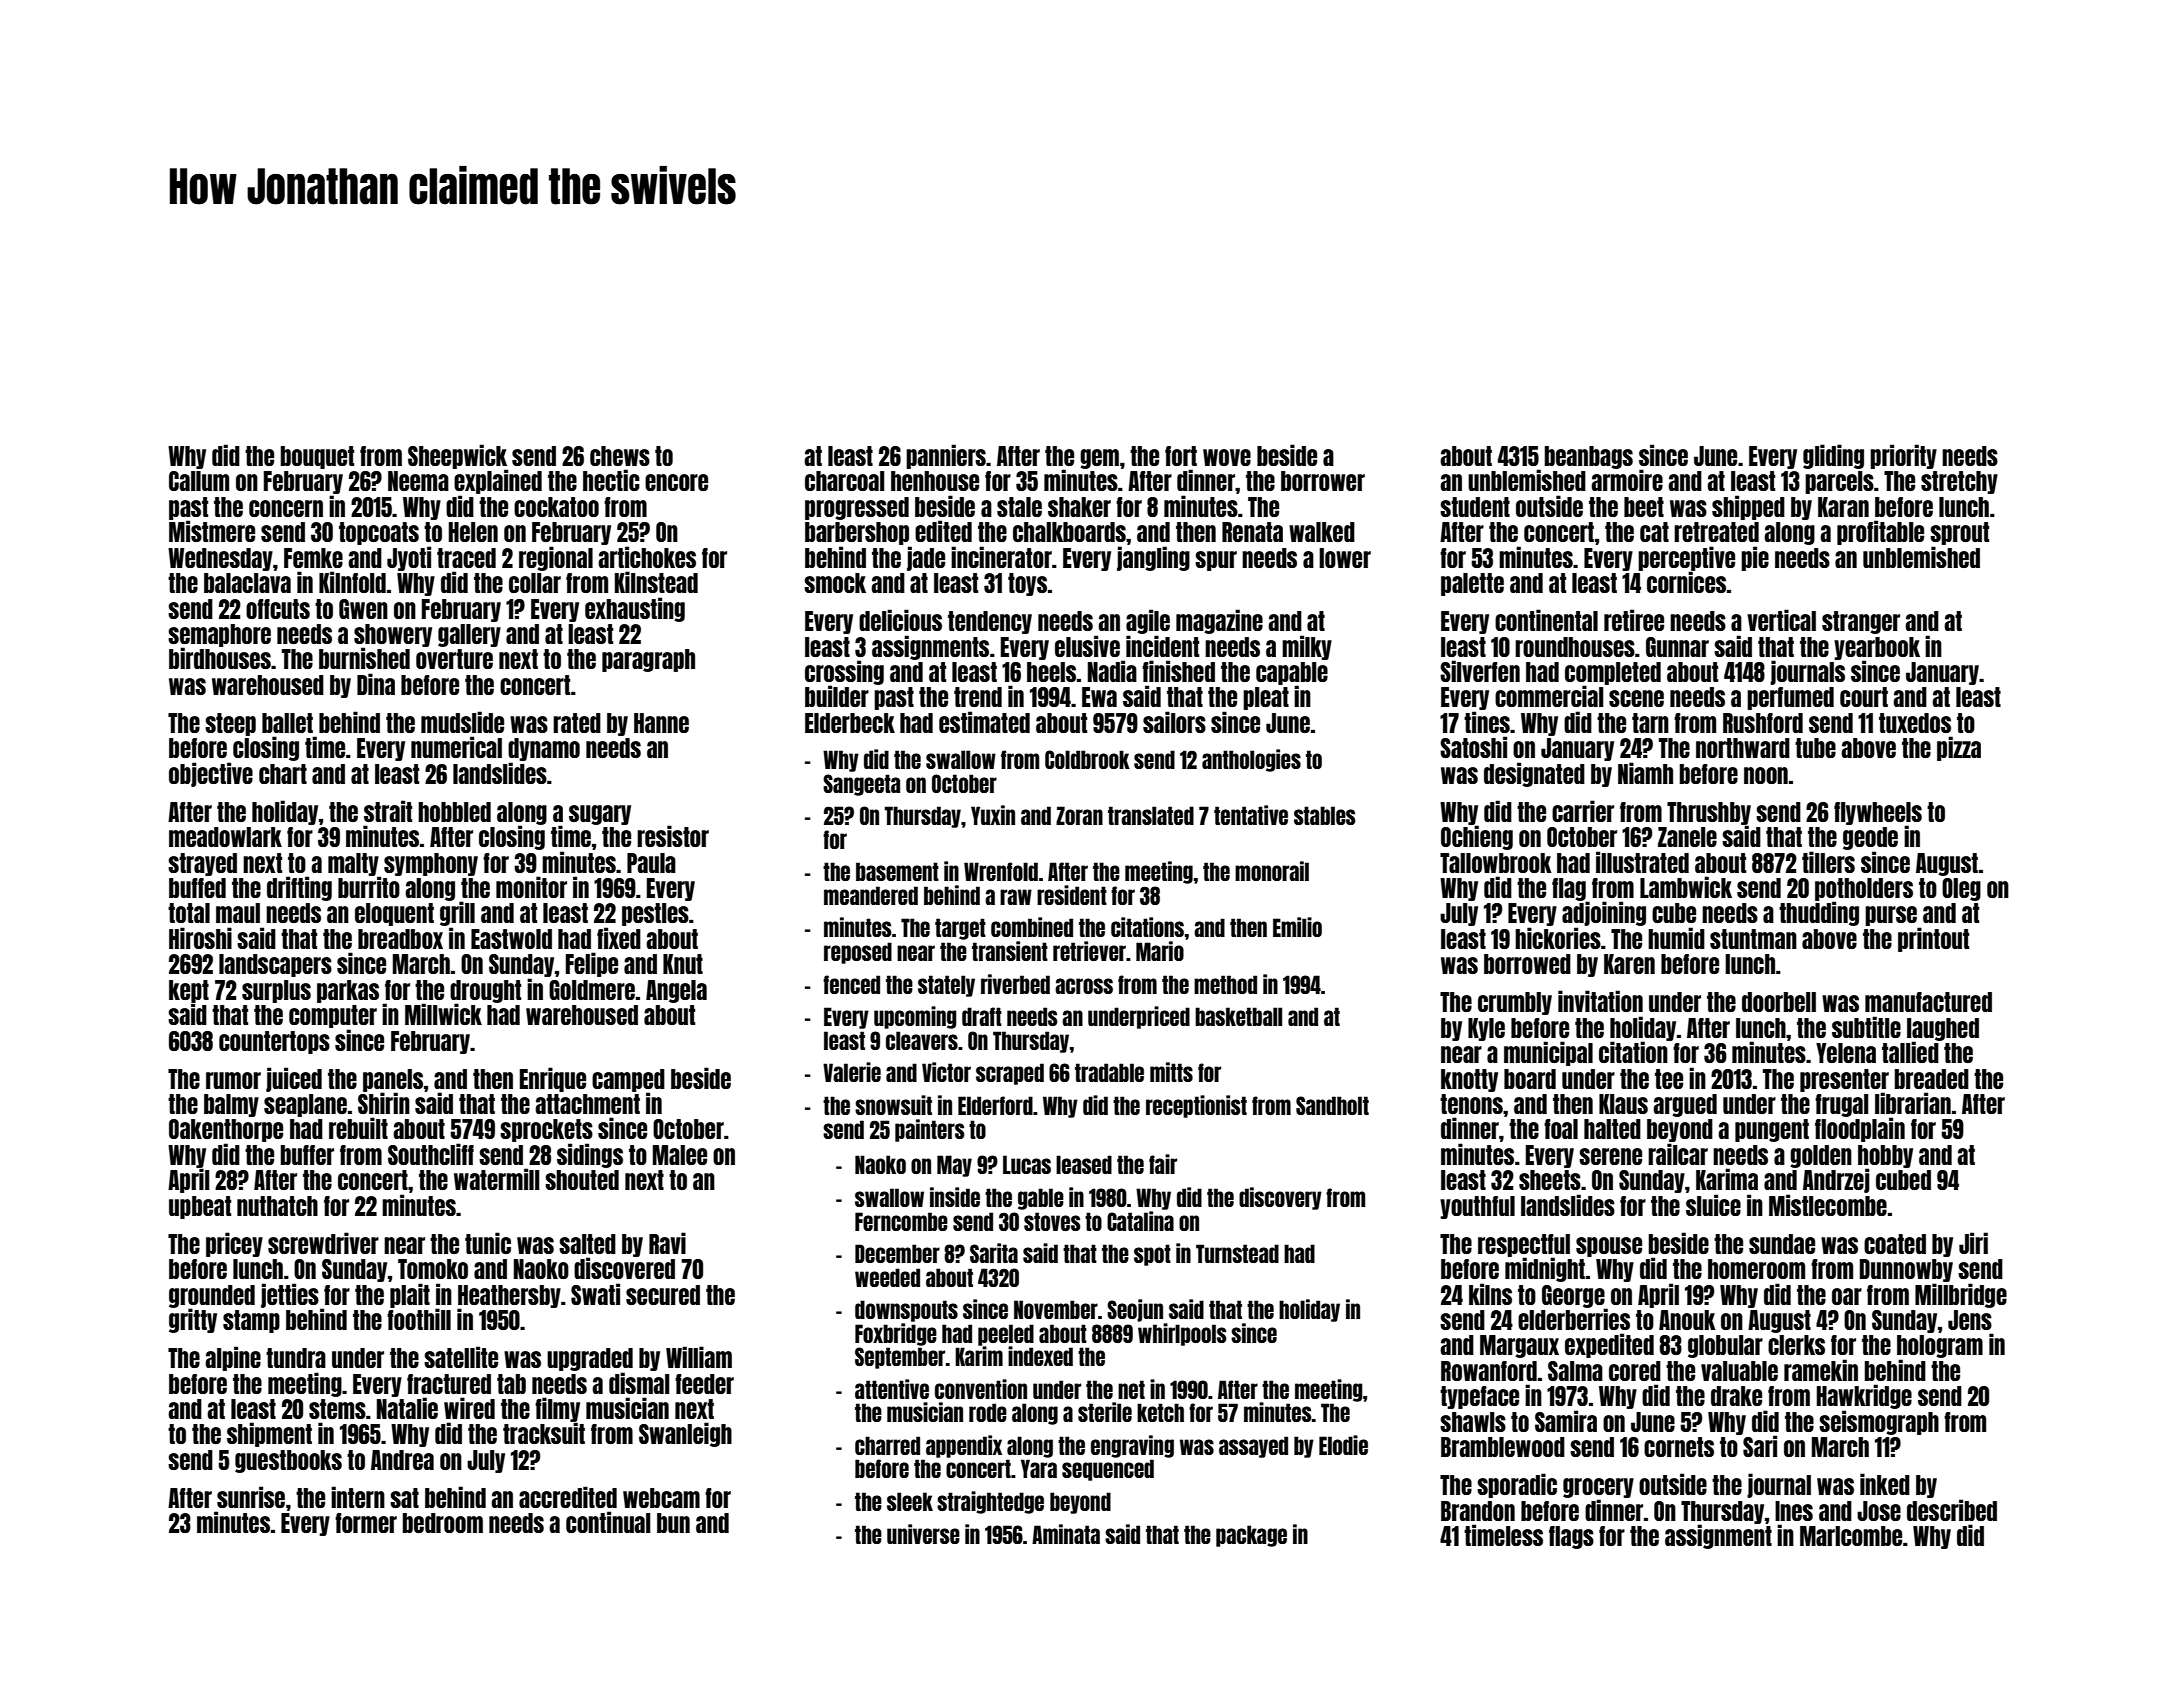 The width and height of the image is (2178, 1683). I want to click on cockatoo, so click(556, 507).
